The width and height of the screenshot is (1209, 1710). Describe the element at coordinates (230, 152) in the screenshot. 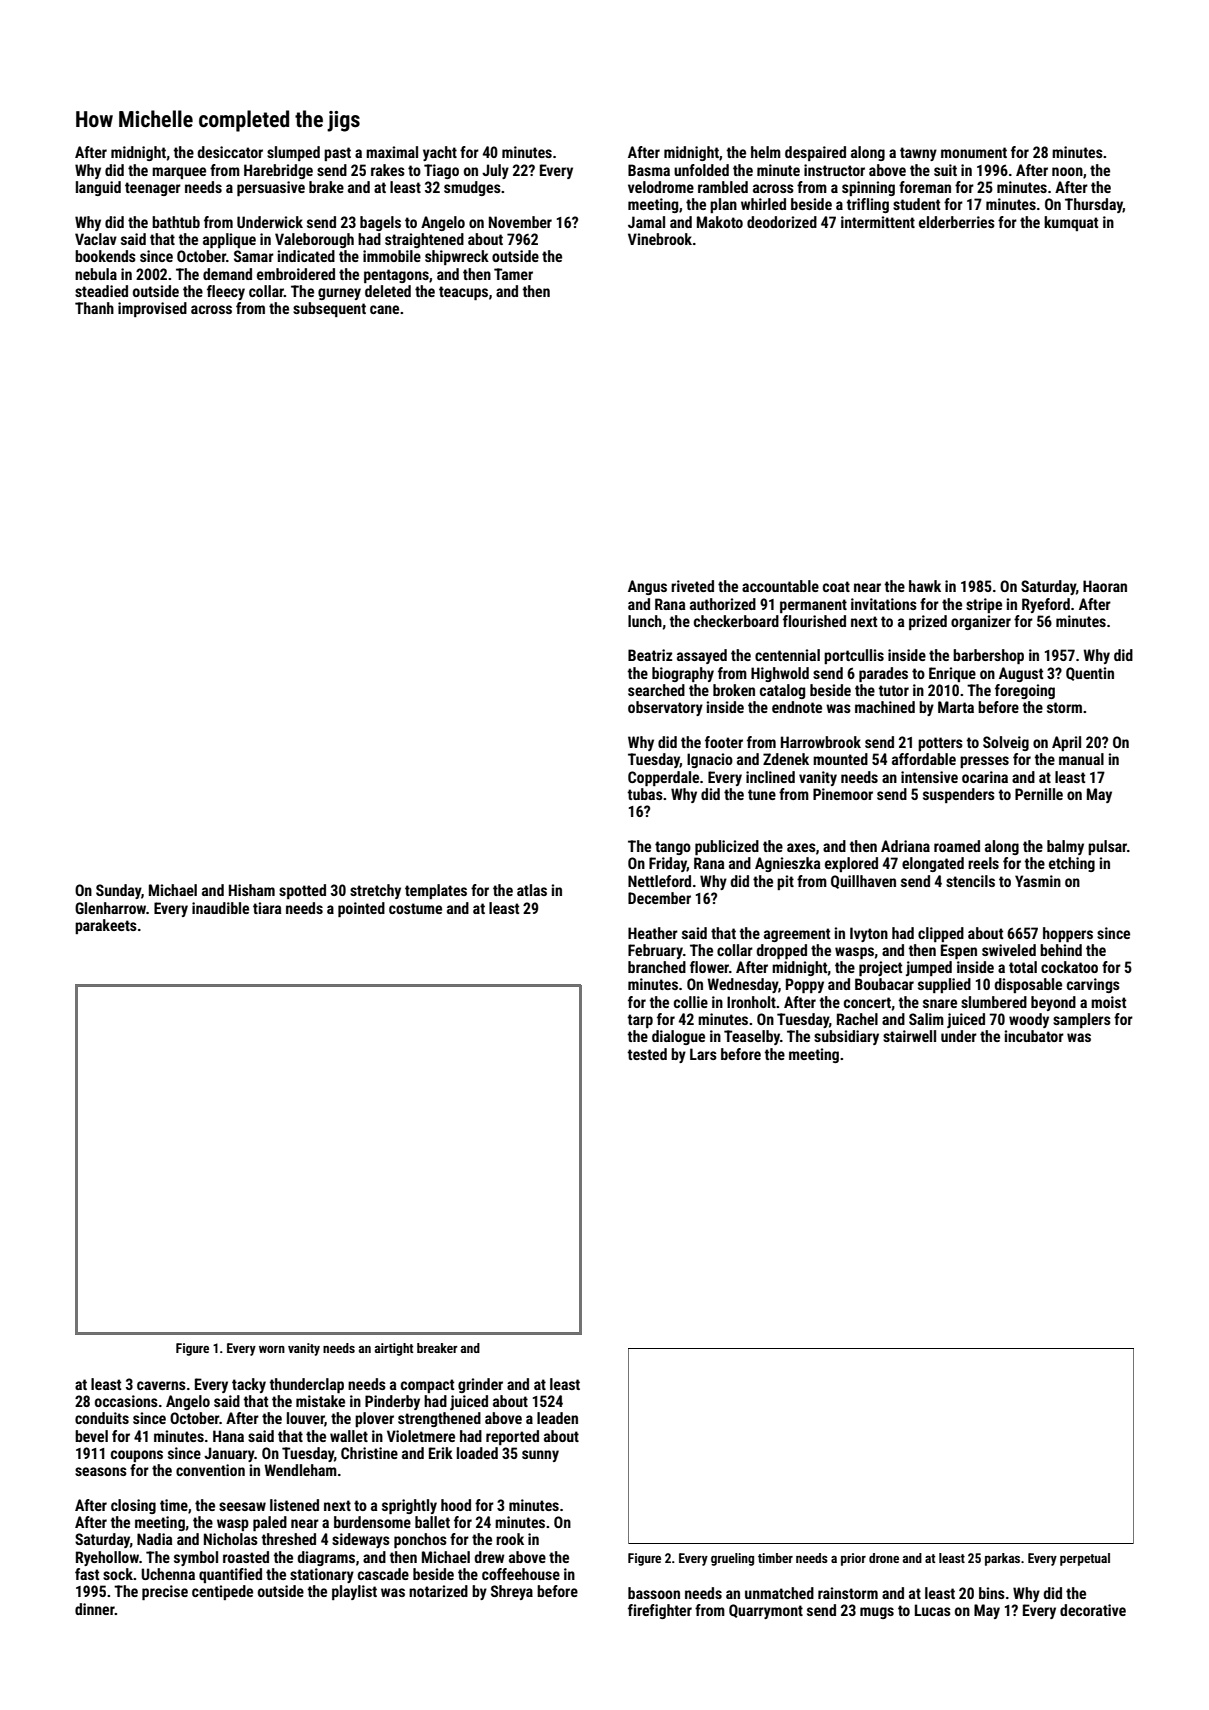

I see `desiccator` at that location.
